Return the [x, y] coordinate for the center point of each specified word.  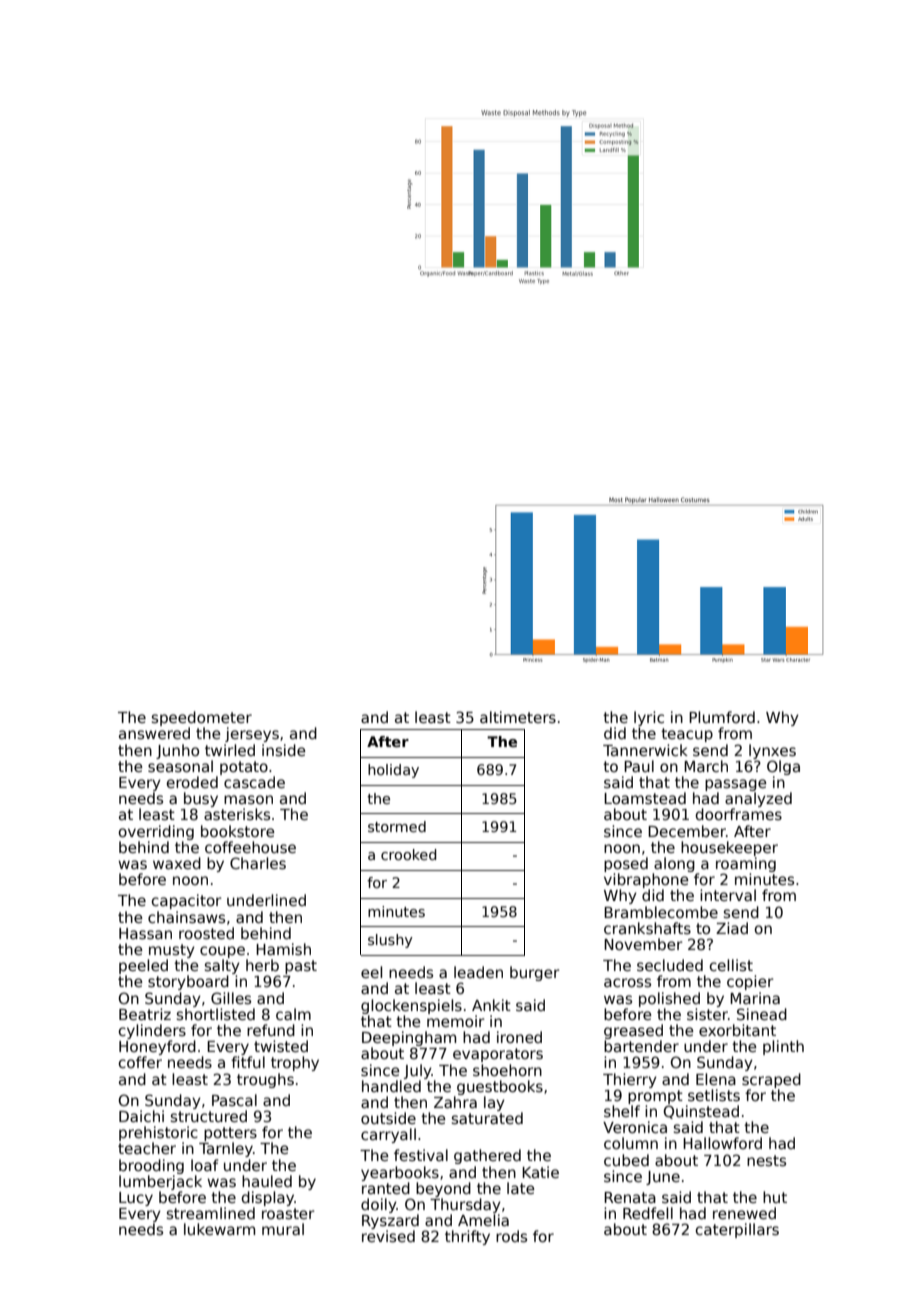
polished [669, 999]
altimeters [518, 717]
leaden [478, 972]
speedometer [202, 718]
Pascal [234, 1100]
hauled [267, 1181]
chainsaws [186, 917]
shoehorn [507, 1070]
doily [379, 1205]
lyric [649, 718]
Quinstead [701, 1112]
